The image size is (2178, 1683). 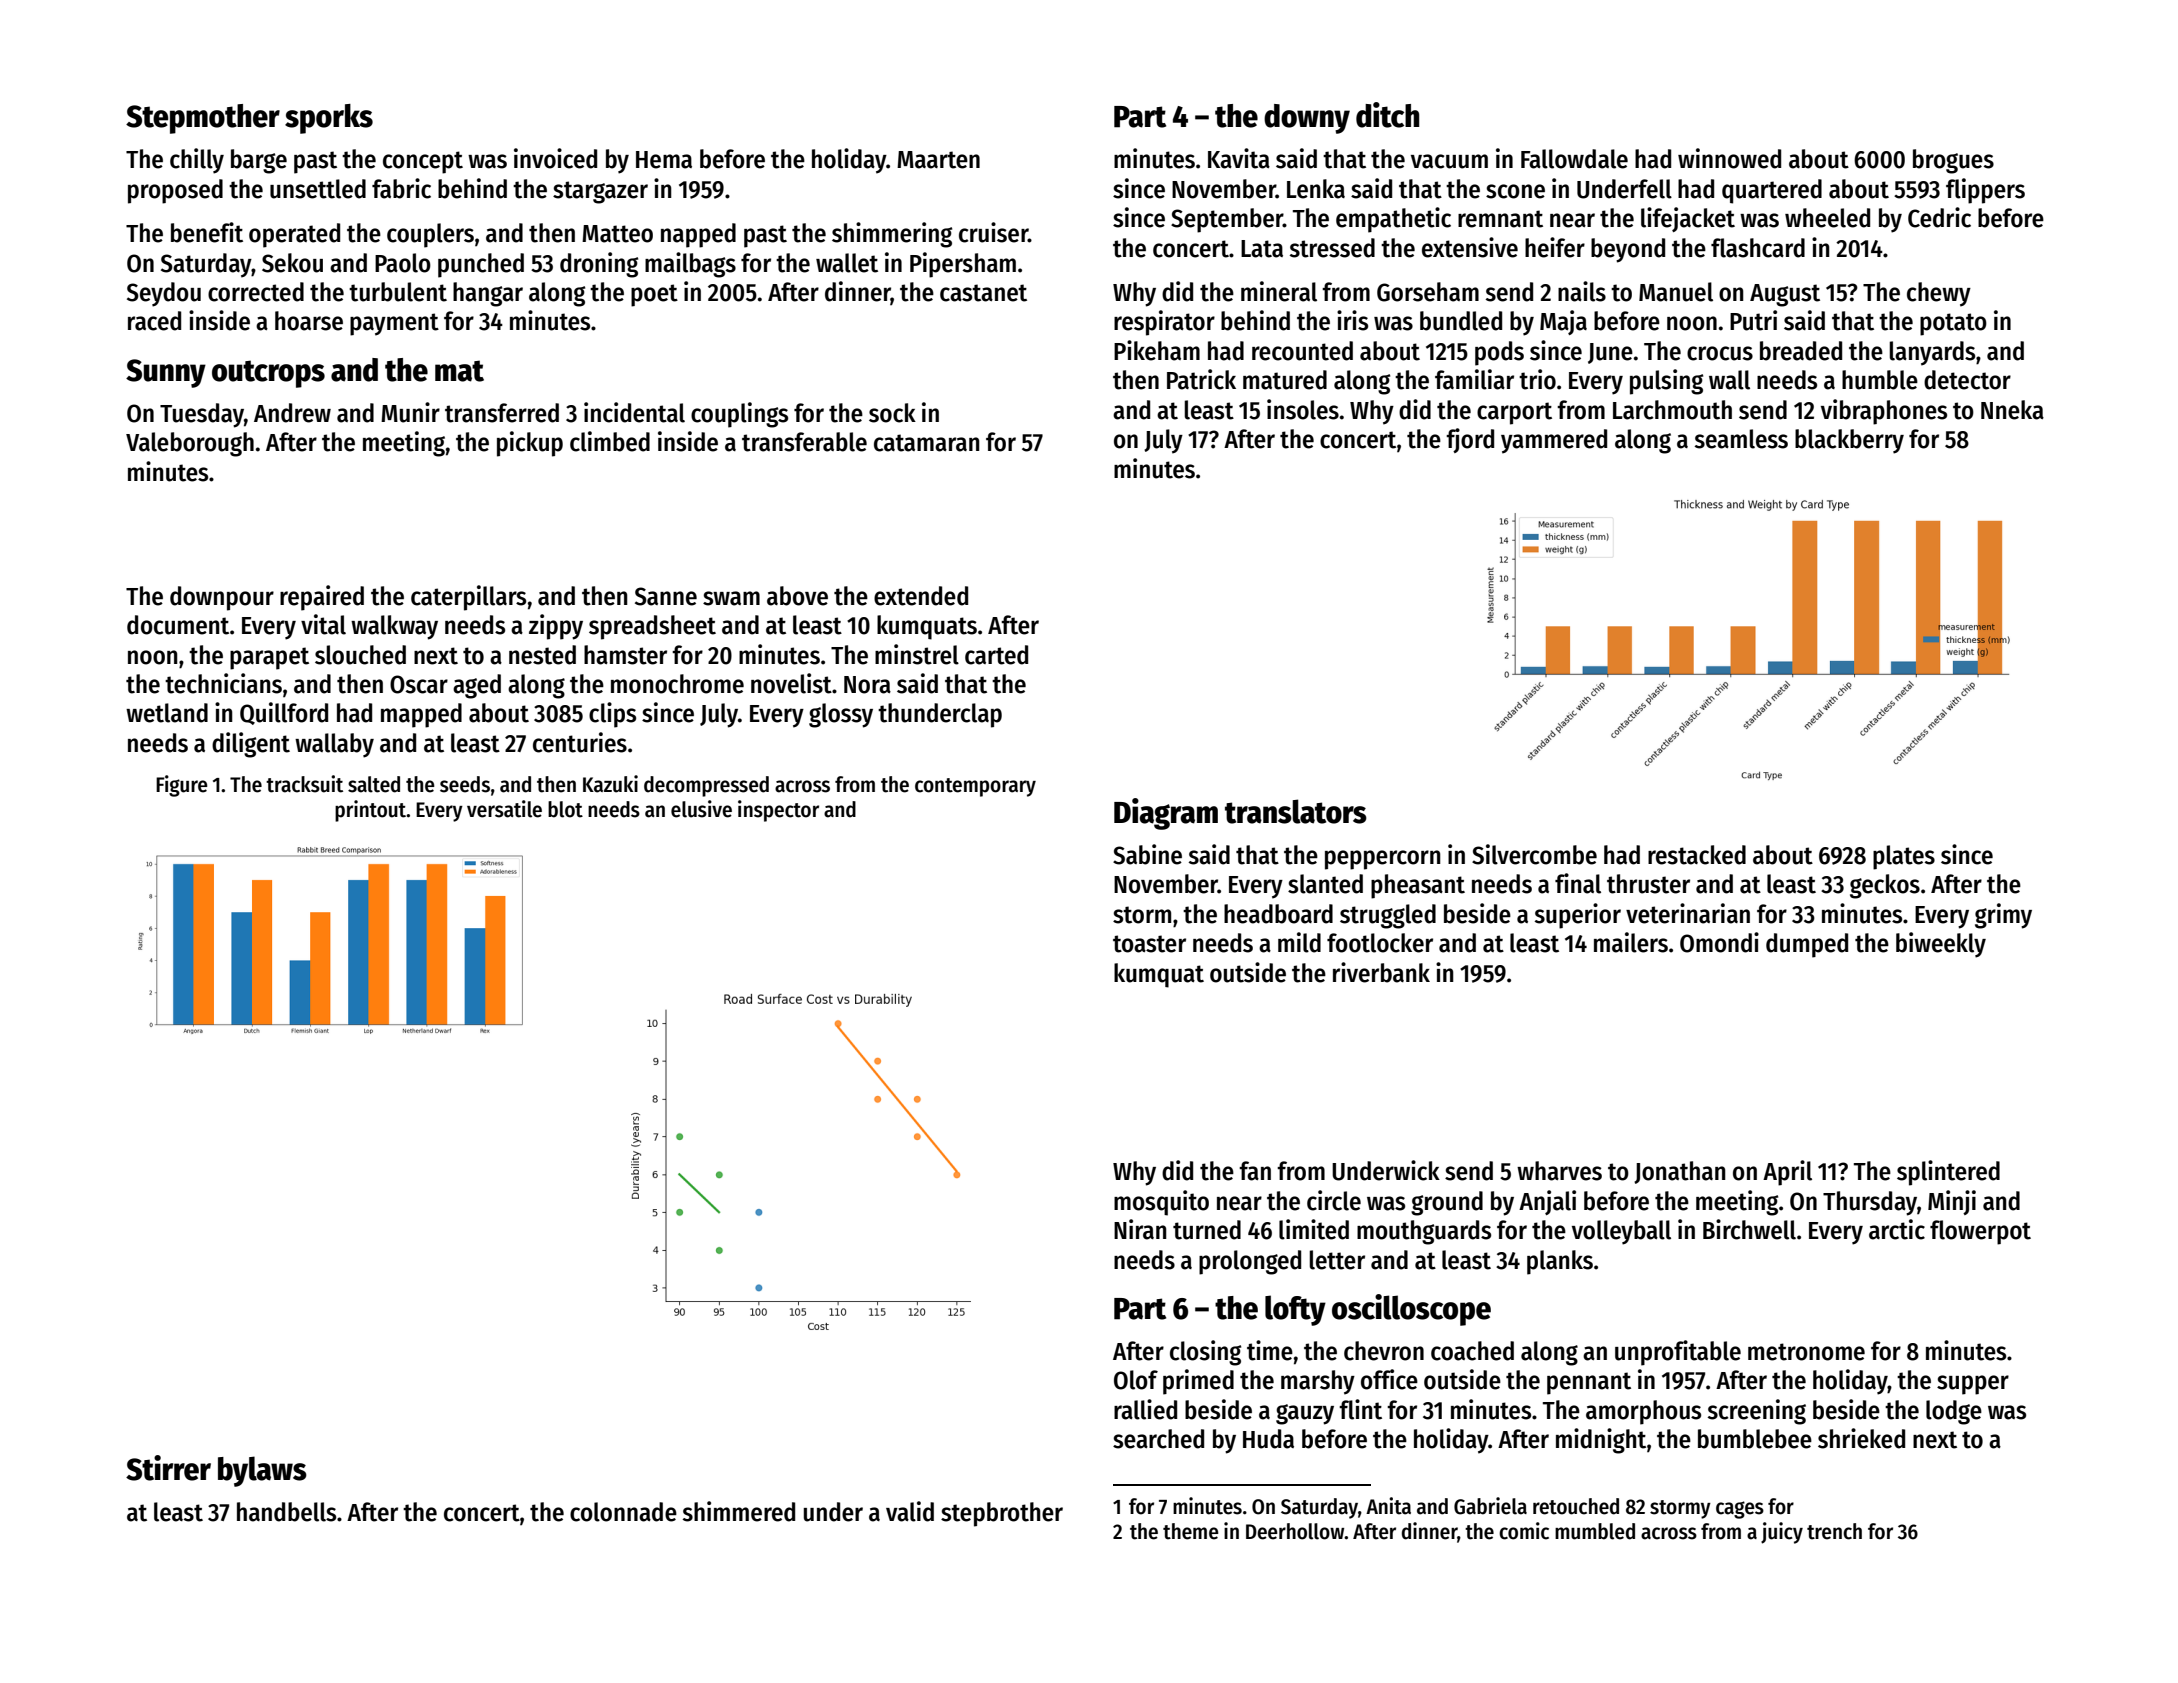 What do you see at coordinates (623, 1512) in the screenshot?
I see `colonnade` at bounding box center [623, 1512].
